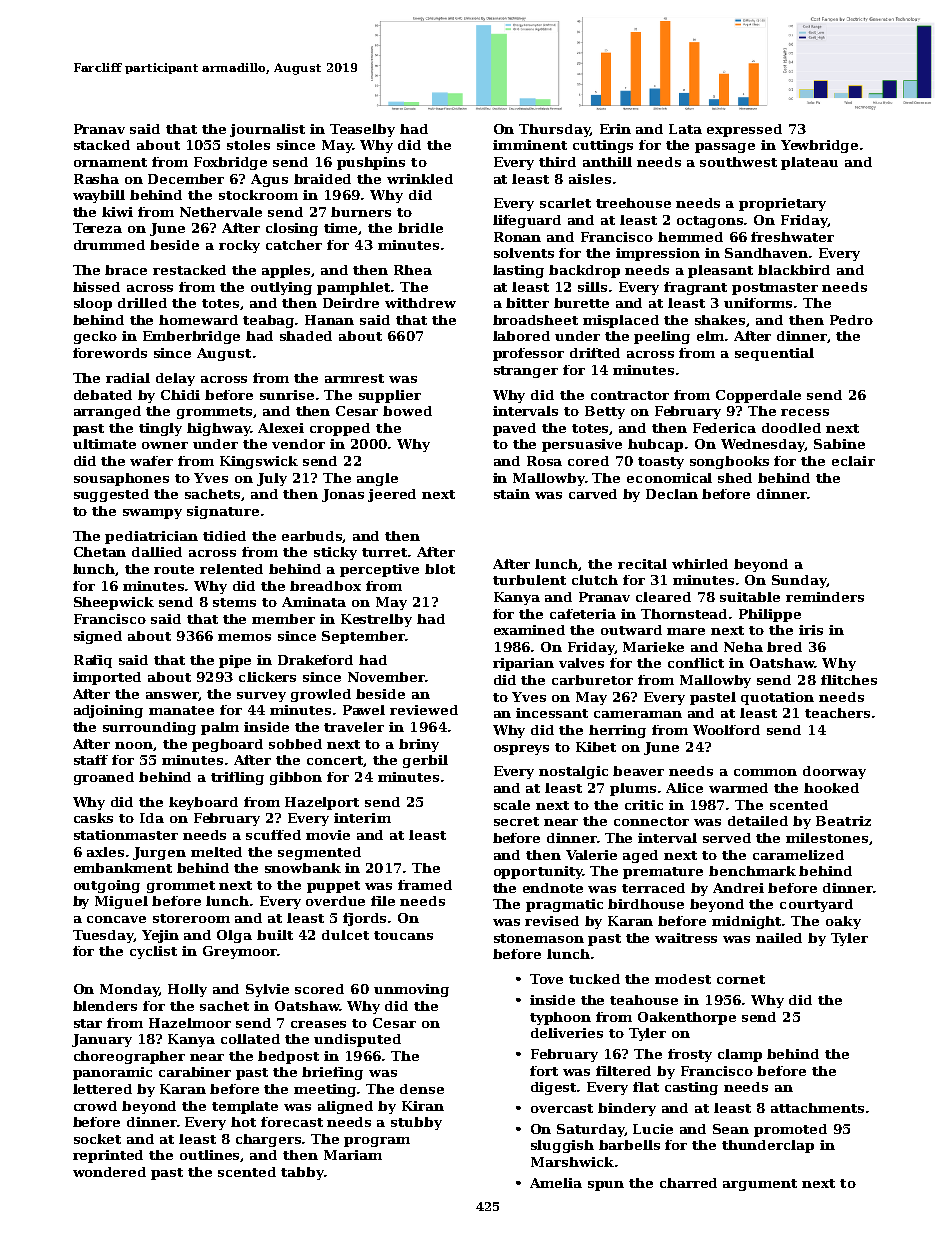 Image resolution: width=952 pixels, height=1233 pixels. Describe the element at coordinates (100, 552) in the document. I see `Chetan` at that location.
